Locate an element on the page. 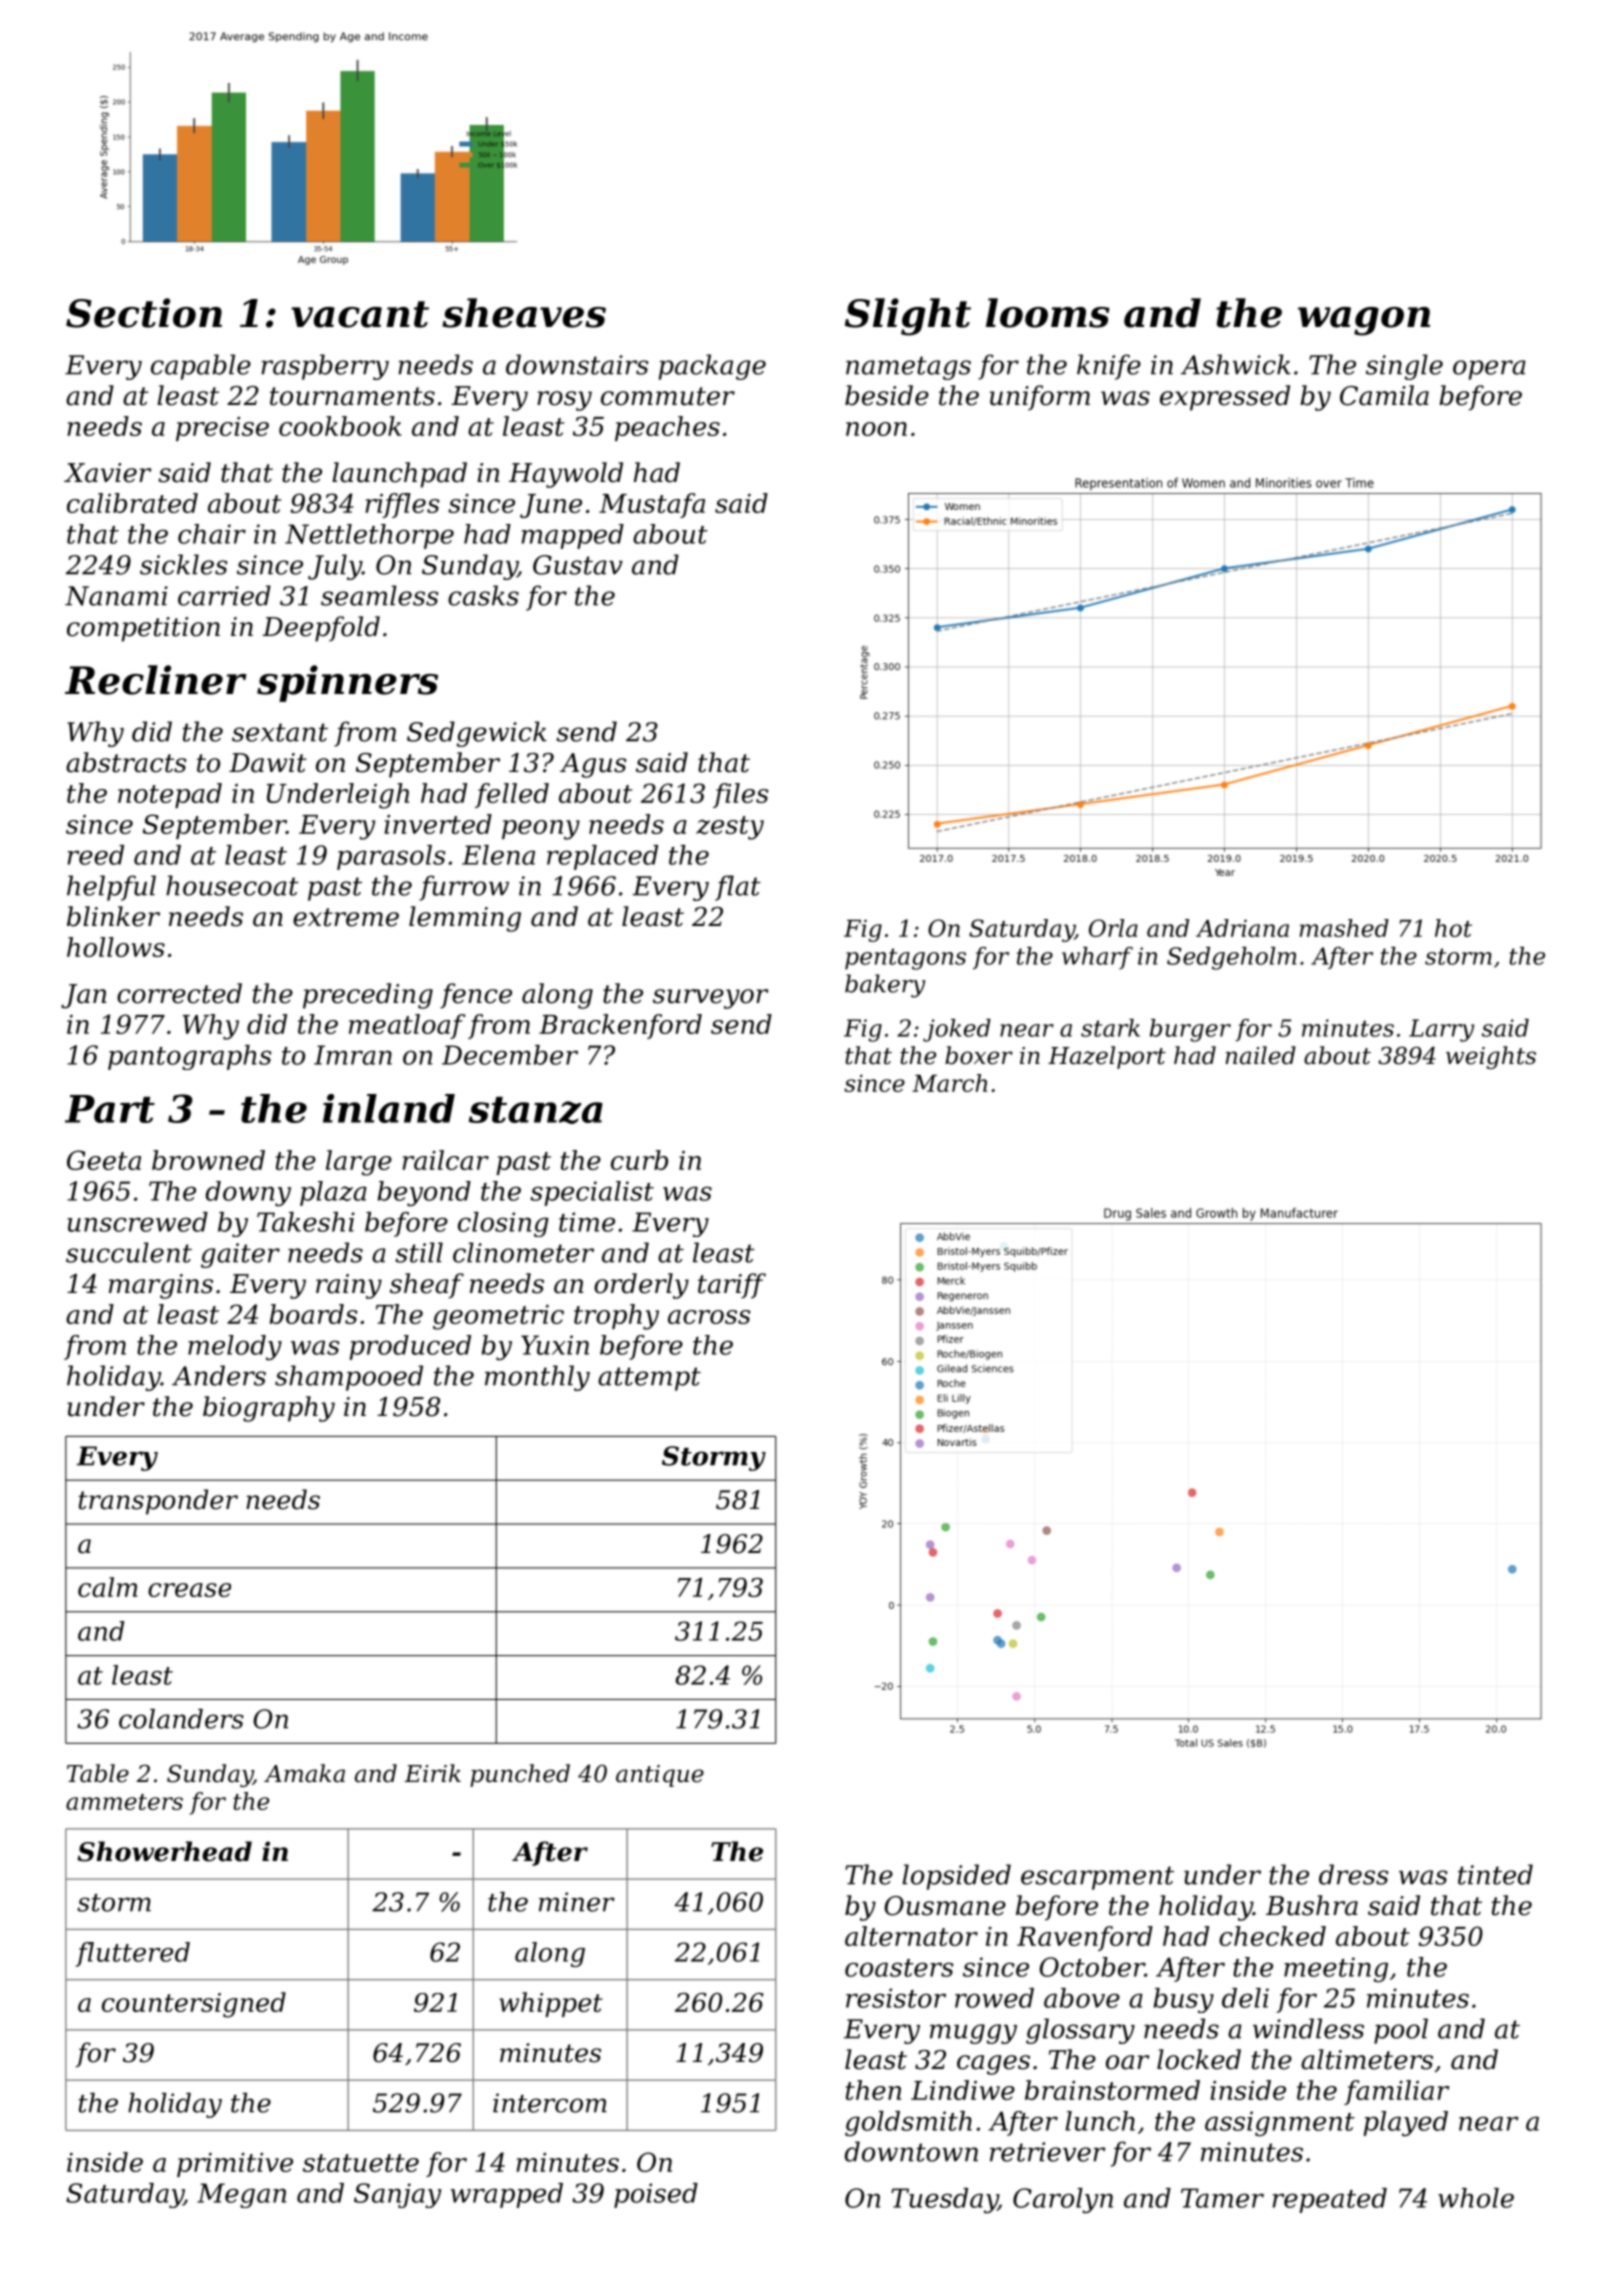  deli is located at coordinates (1245, 1998).
